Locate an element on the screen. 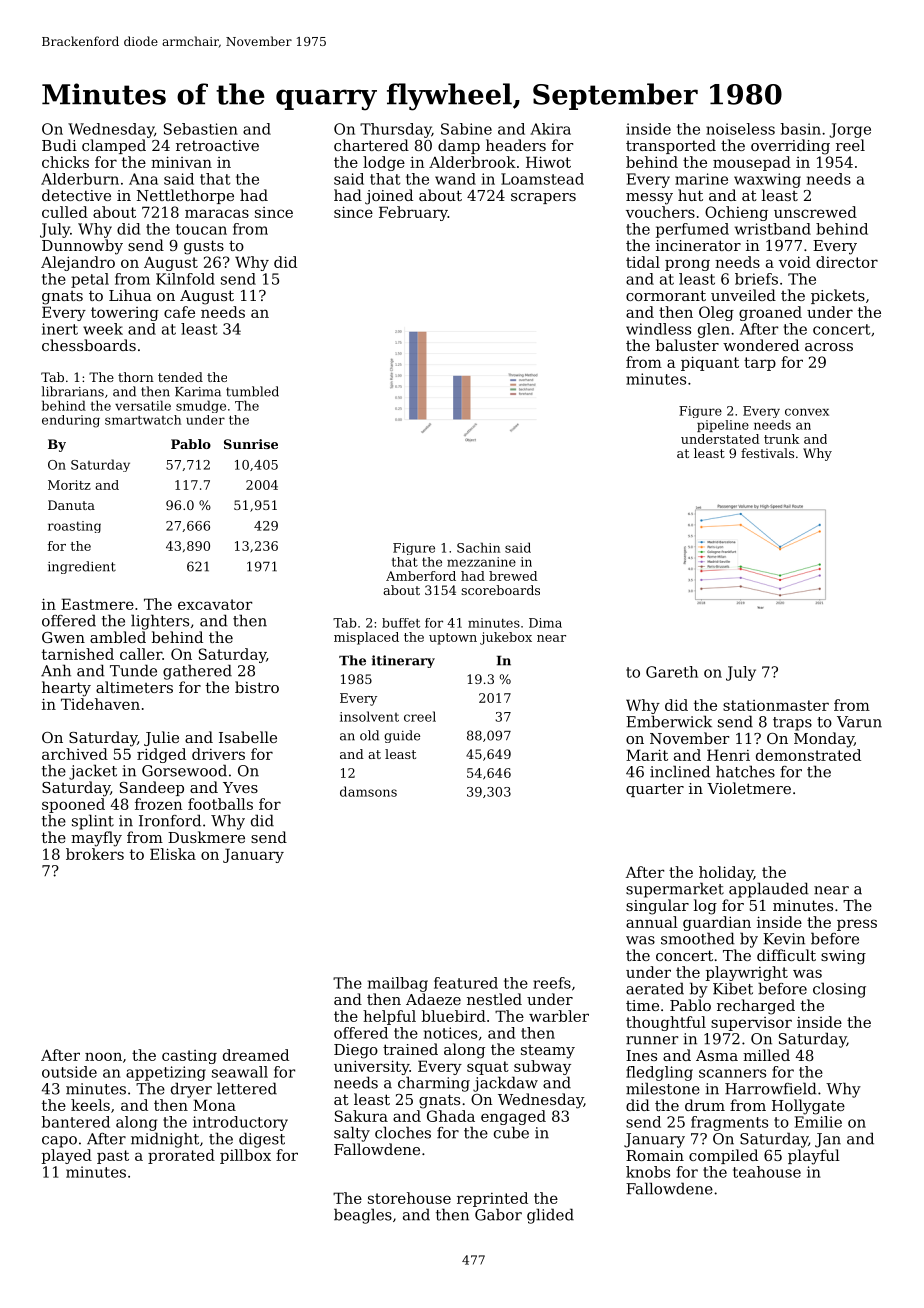 This screenshot has height=1308, width=924. brokers is located at coordinates (95, 854).
